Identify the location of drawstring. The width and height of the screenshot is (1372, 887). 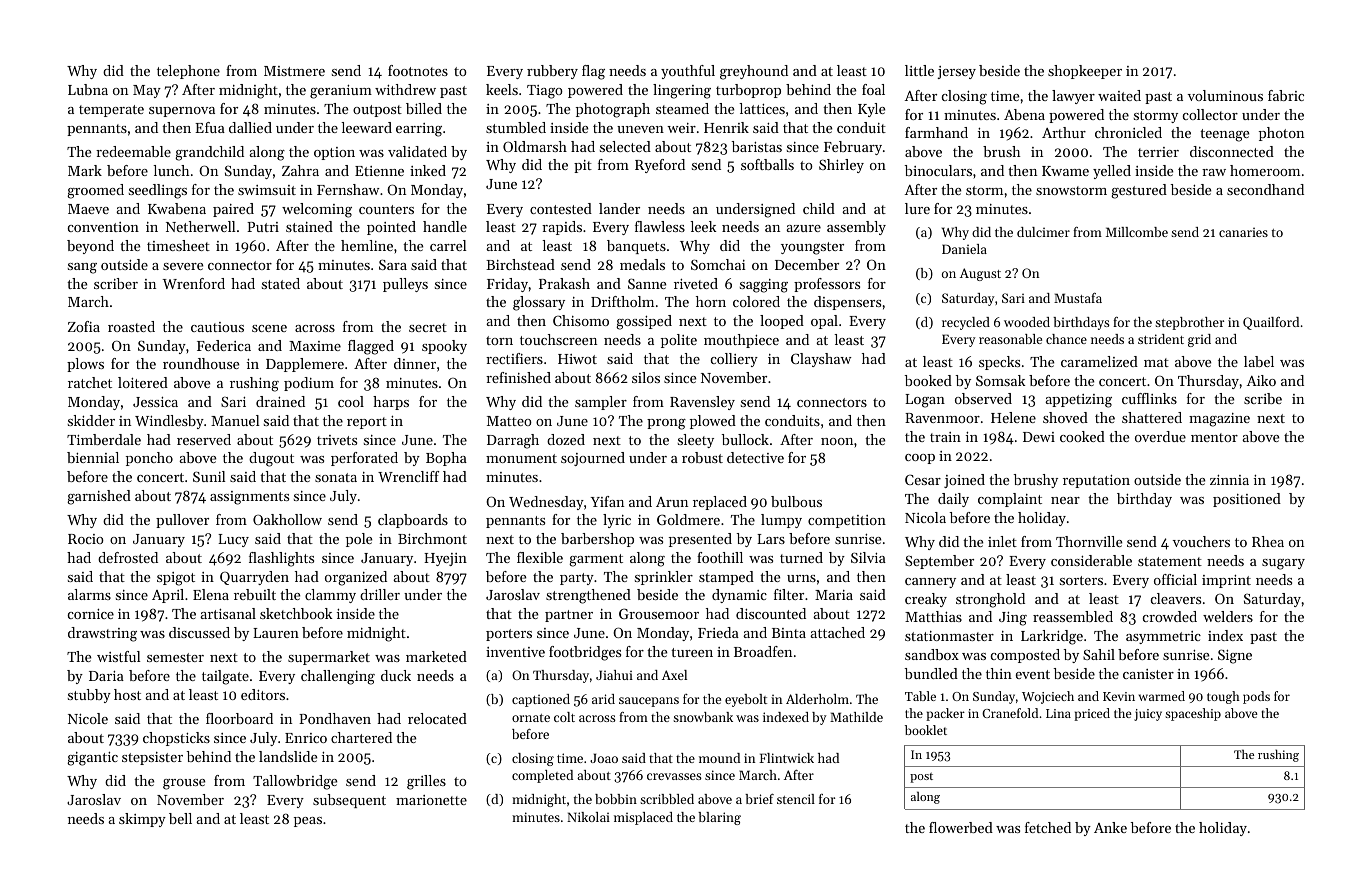
(102, 634).
